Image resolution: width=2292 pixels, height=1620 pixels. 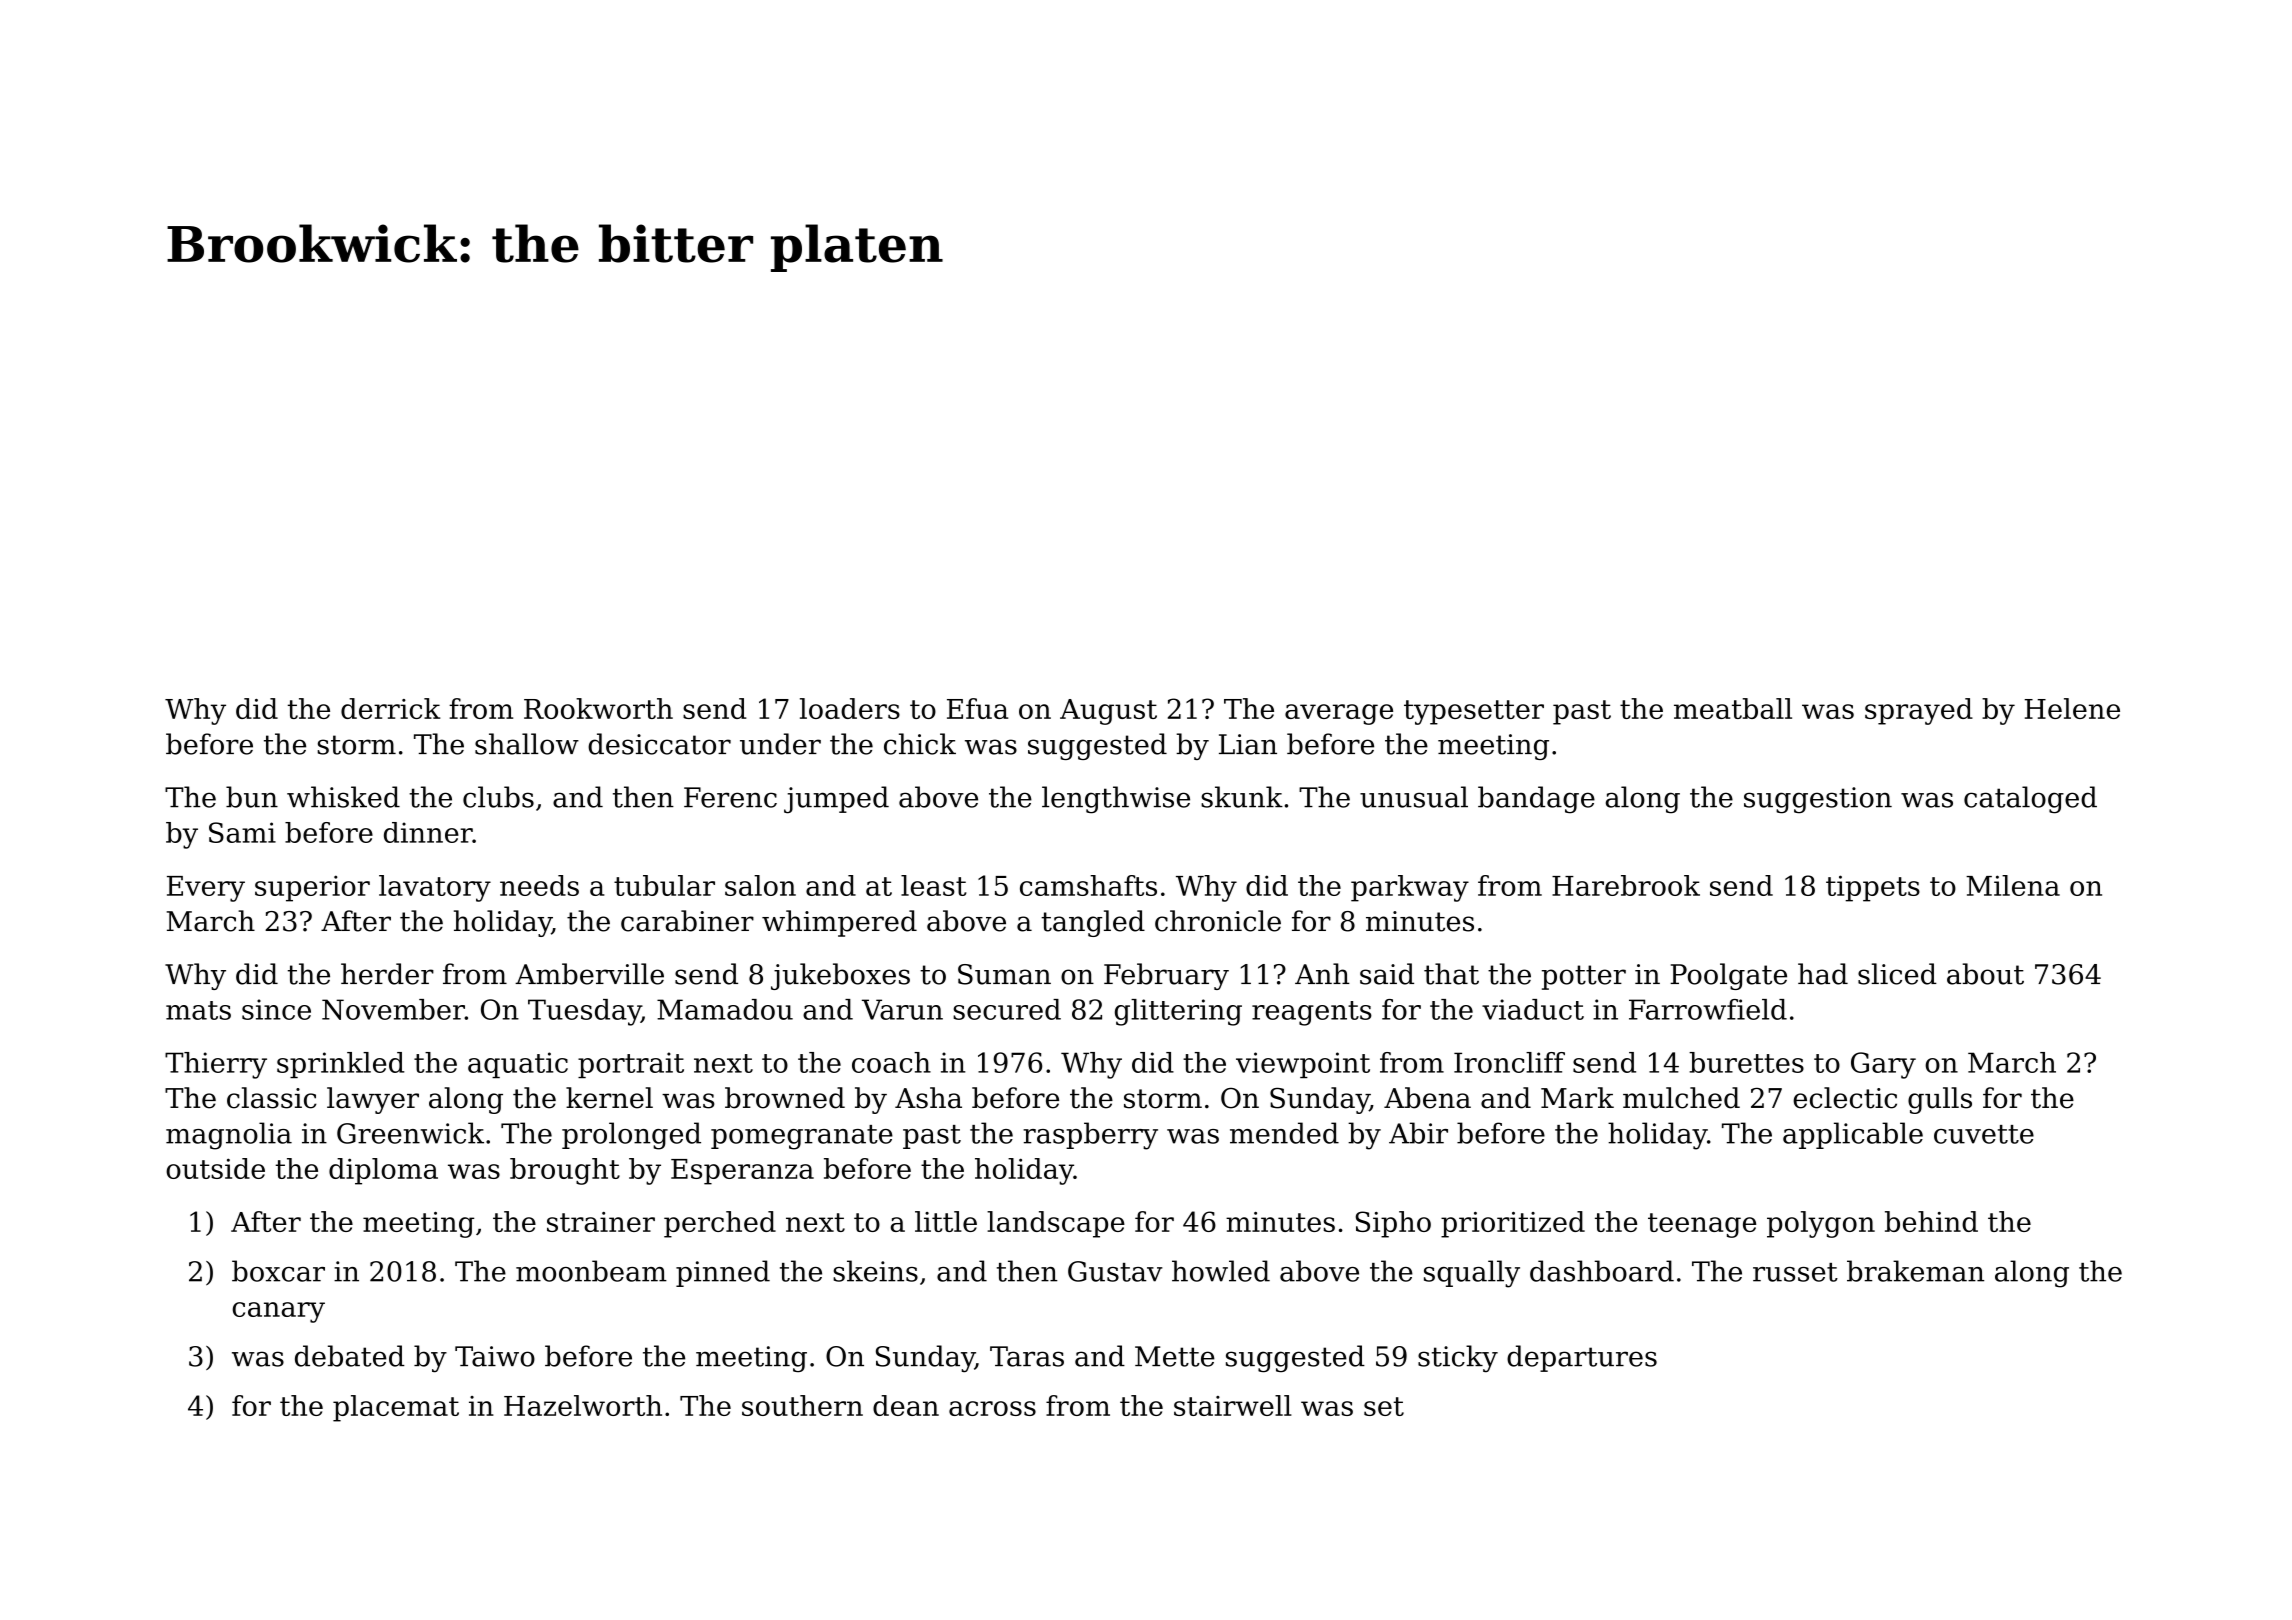 What do you see at coordinates (216, 1065) in the screenshot?
I see `Thierry` at bounding box center [216, 1065].
